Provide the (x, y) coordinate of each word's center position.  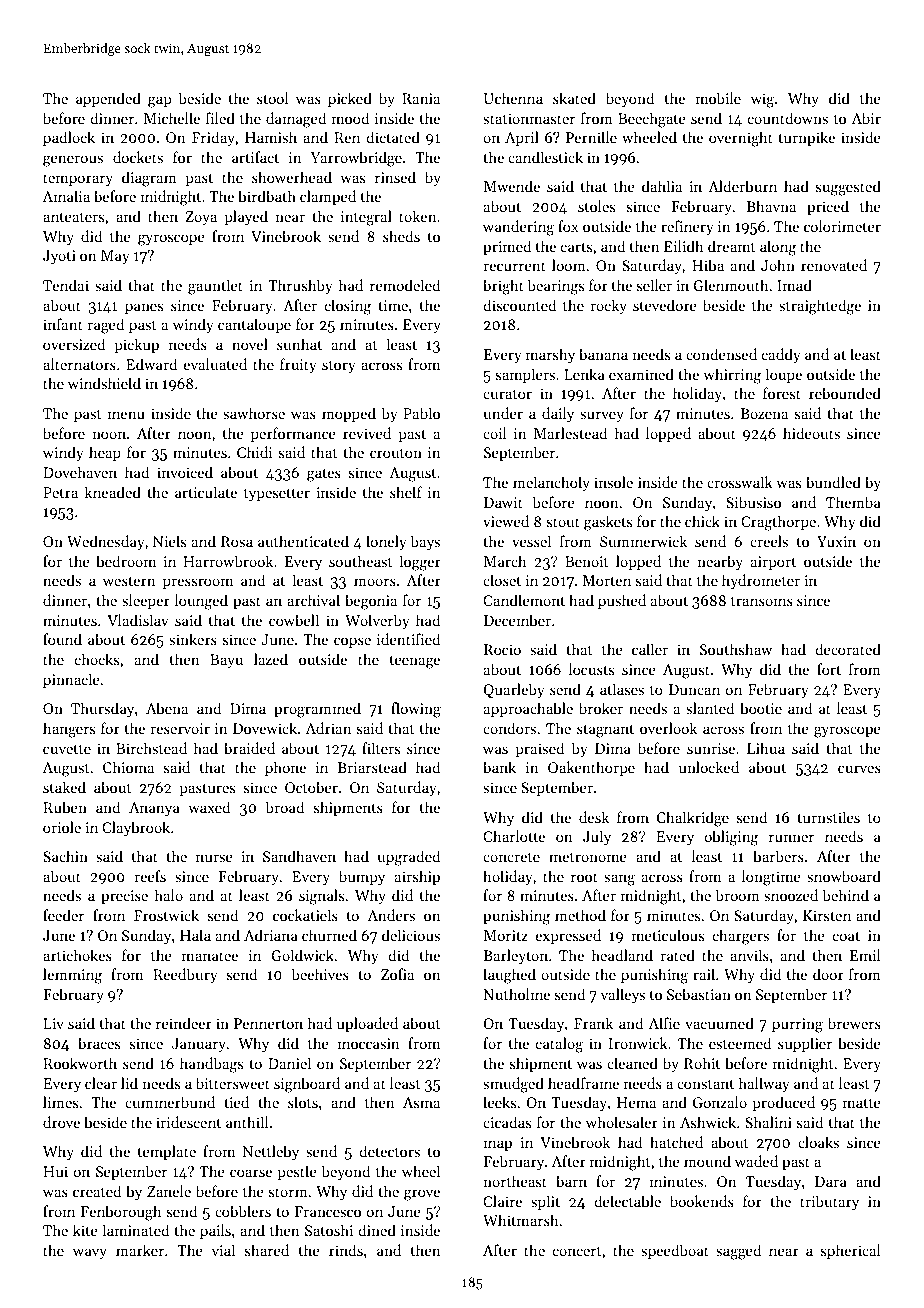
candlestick (545, 157)
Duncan (694, 689)
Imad (794, 285)
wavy (90, 1253)
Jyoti (59, 257)
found (62, 639)
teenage (415, 662)
